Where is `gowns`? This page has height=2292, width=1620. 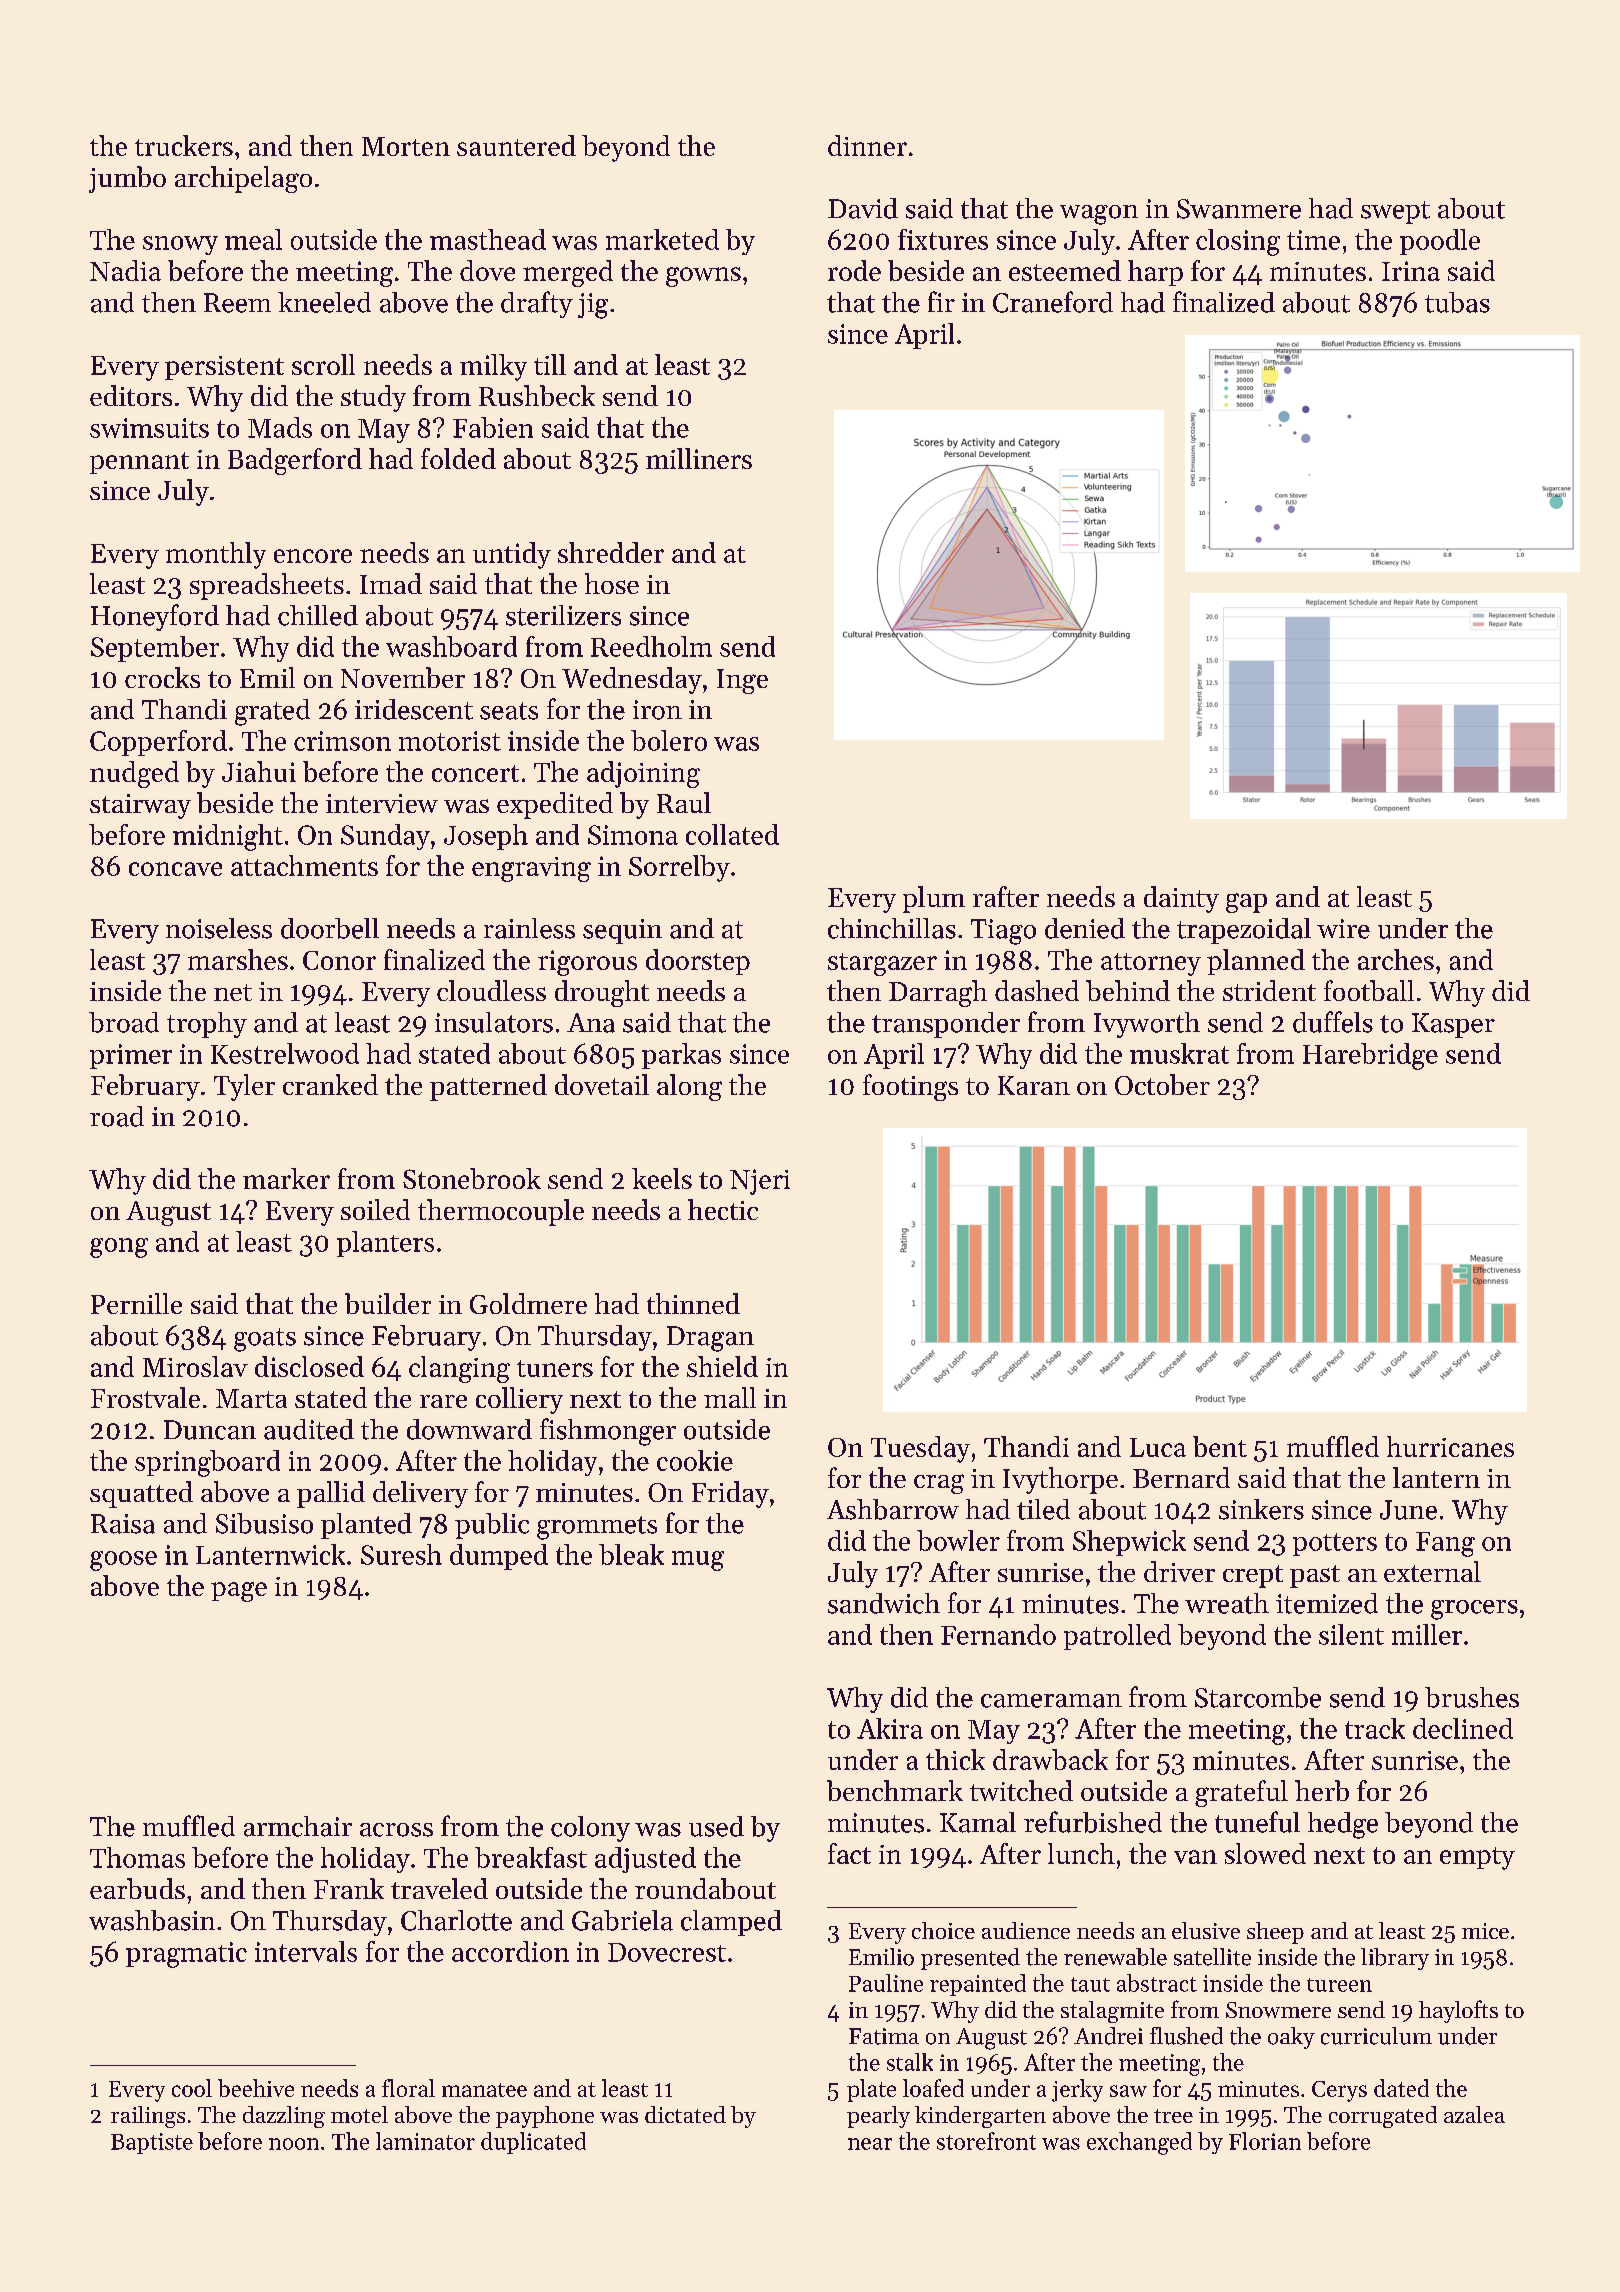 gowns is located at coordinates (703, 277).
